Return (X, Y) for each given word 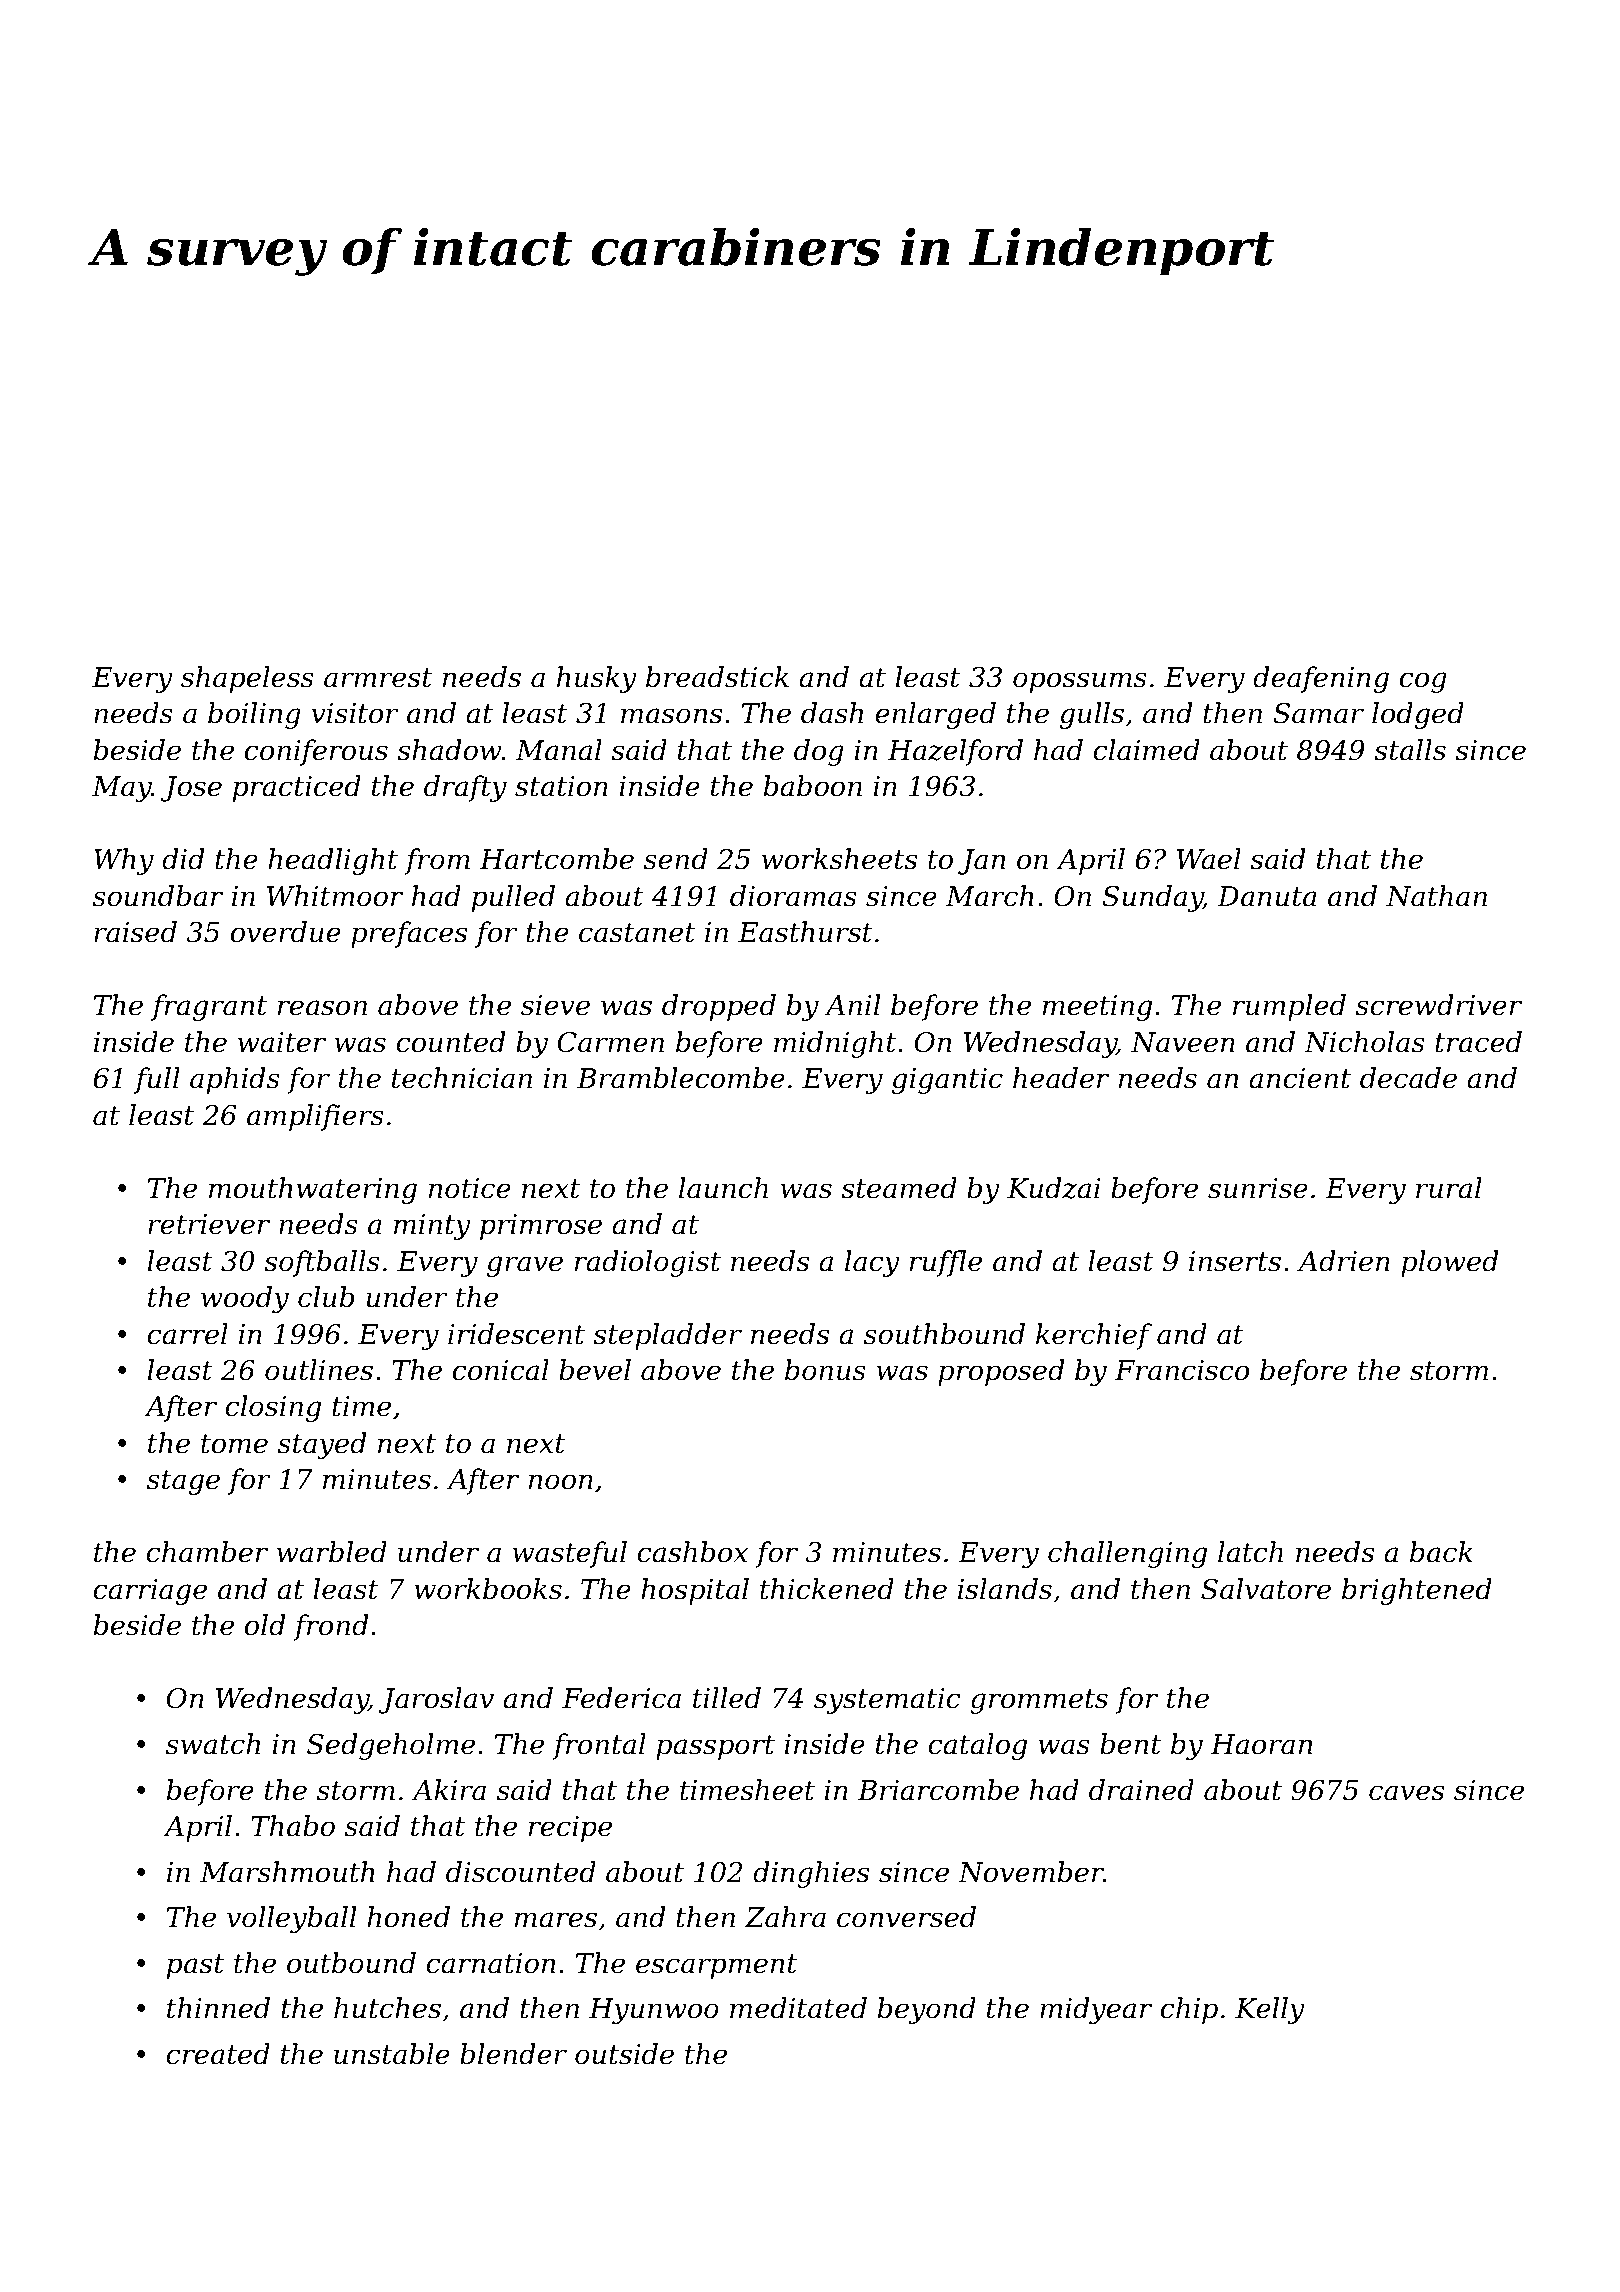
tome (234, 1444)
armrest (378, 678)
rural (1449, 1188)
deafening (1321, 679)
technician (462, 1078)
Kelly (1270, 2010)
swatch (213, 1744)
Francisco (1182, 1370)
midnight (835, 1044)
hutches (387, 2008)
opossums (1080, 682)
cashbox (692, 1552)
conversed (906, 1917)
